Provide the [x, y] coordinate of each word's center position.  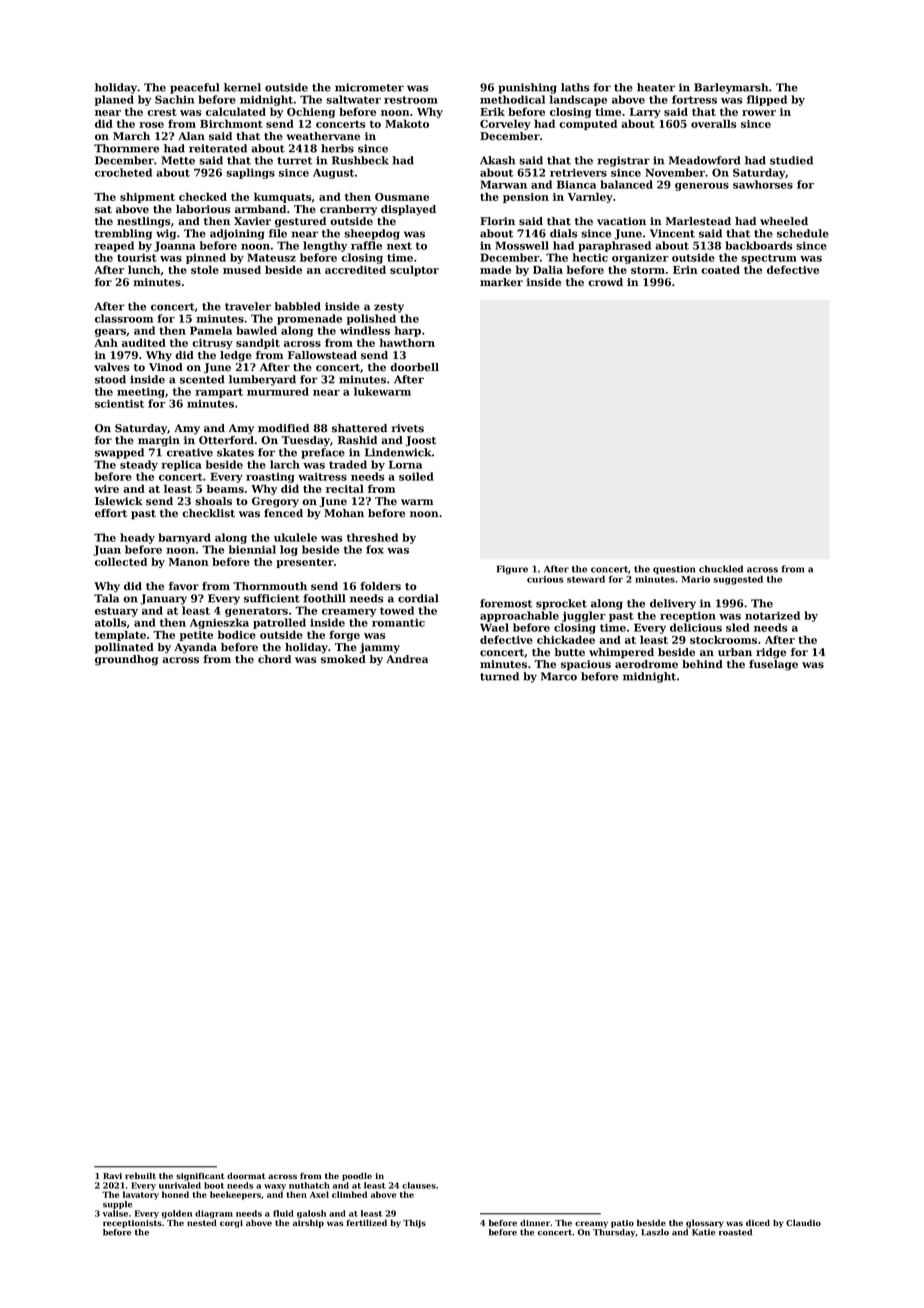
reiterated [218, 148]
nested [202, 1222]
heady [137, 538]
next [399, 246]
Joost [420, 441]
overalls [713, 123]
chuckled [721, 569]
